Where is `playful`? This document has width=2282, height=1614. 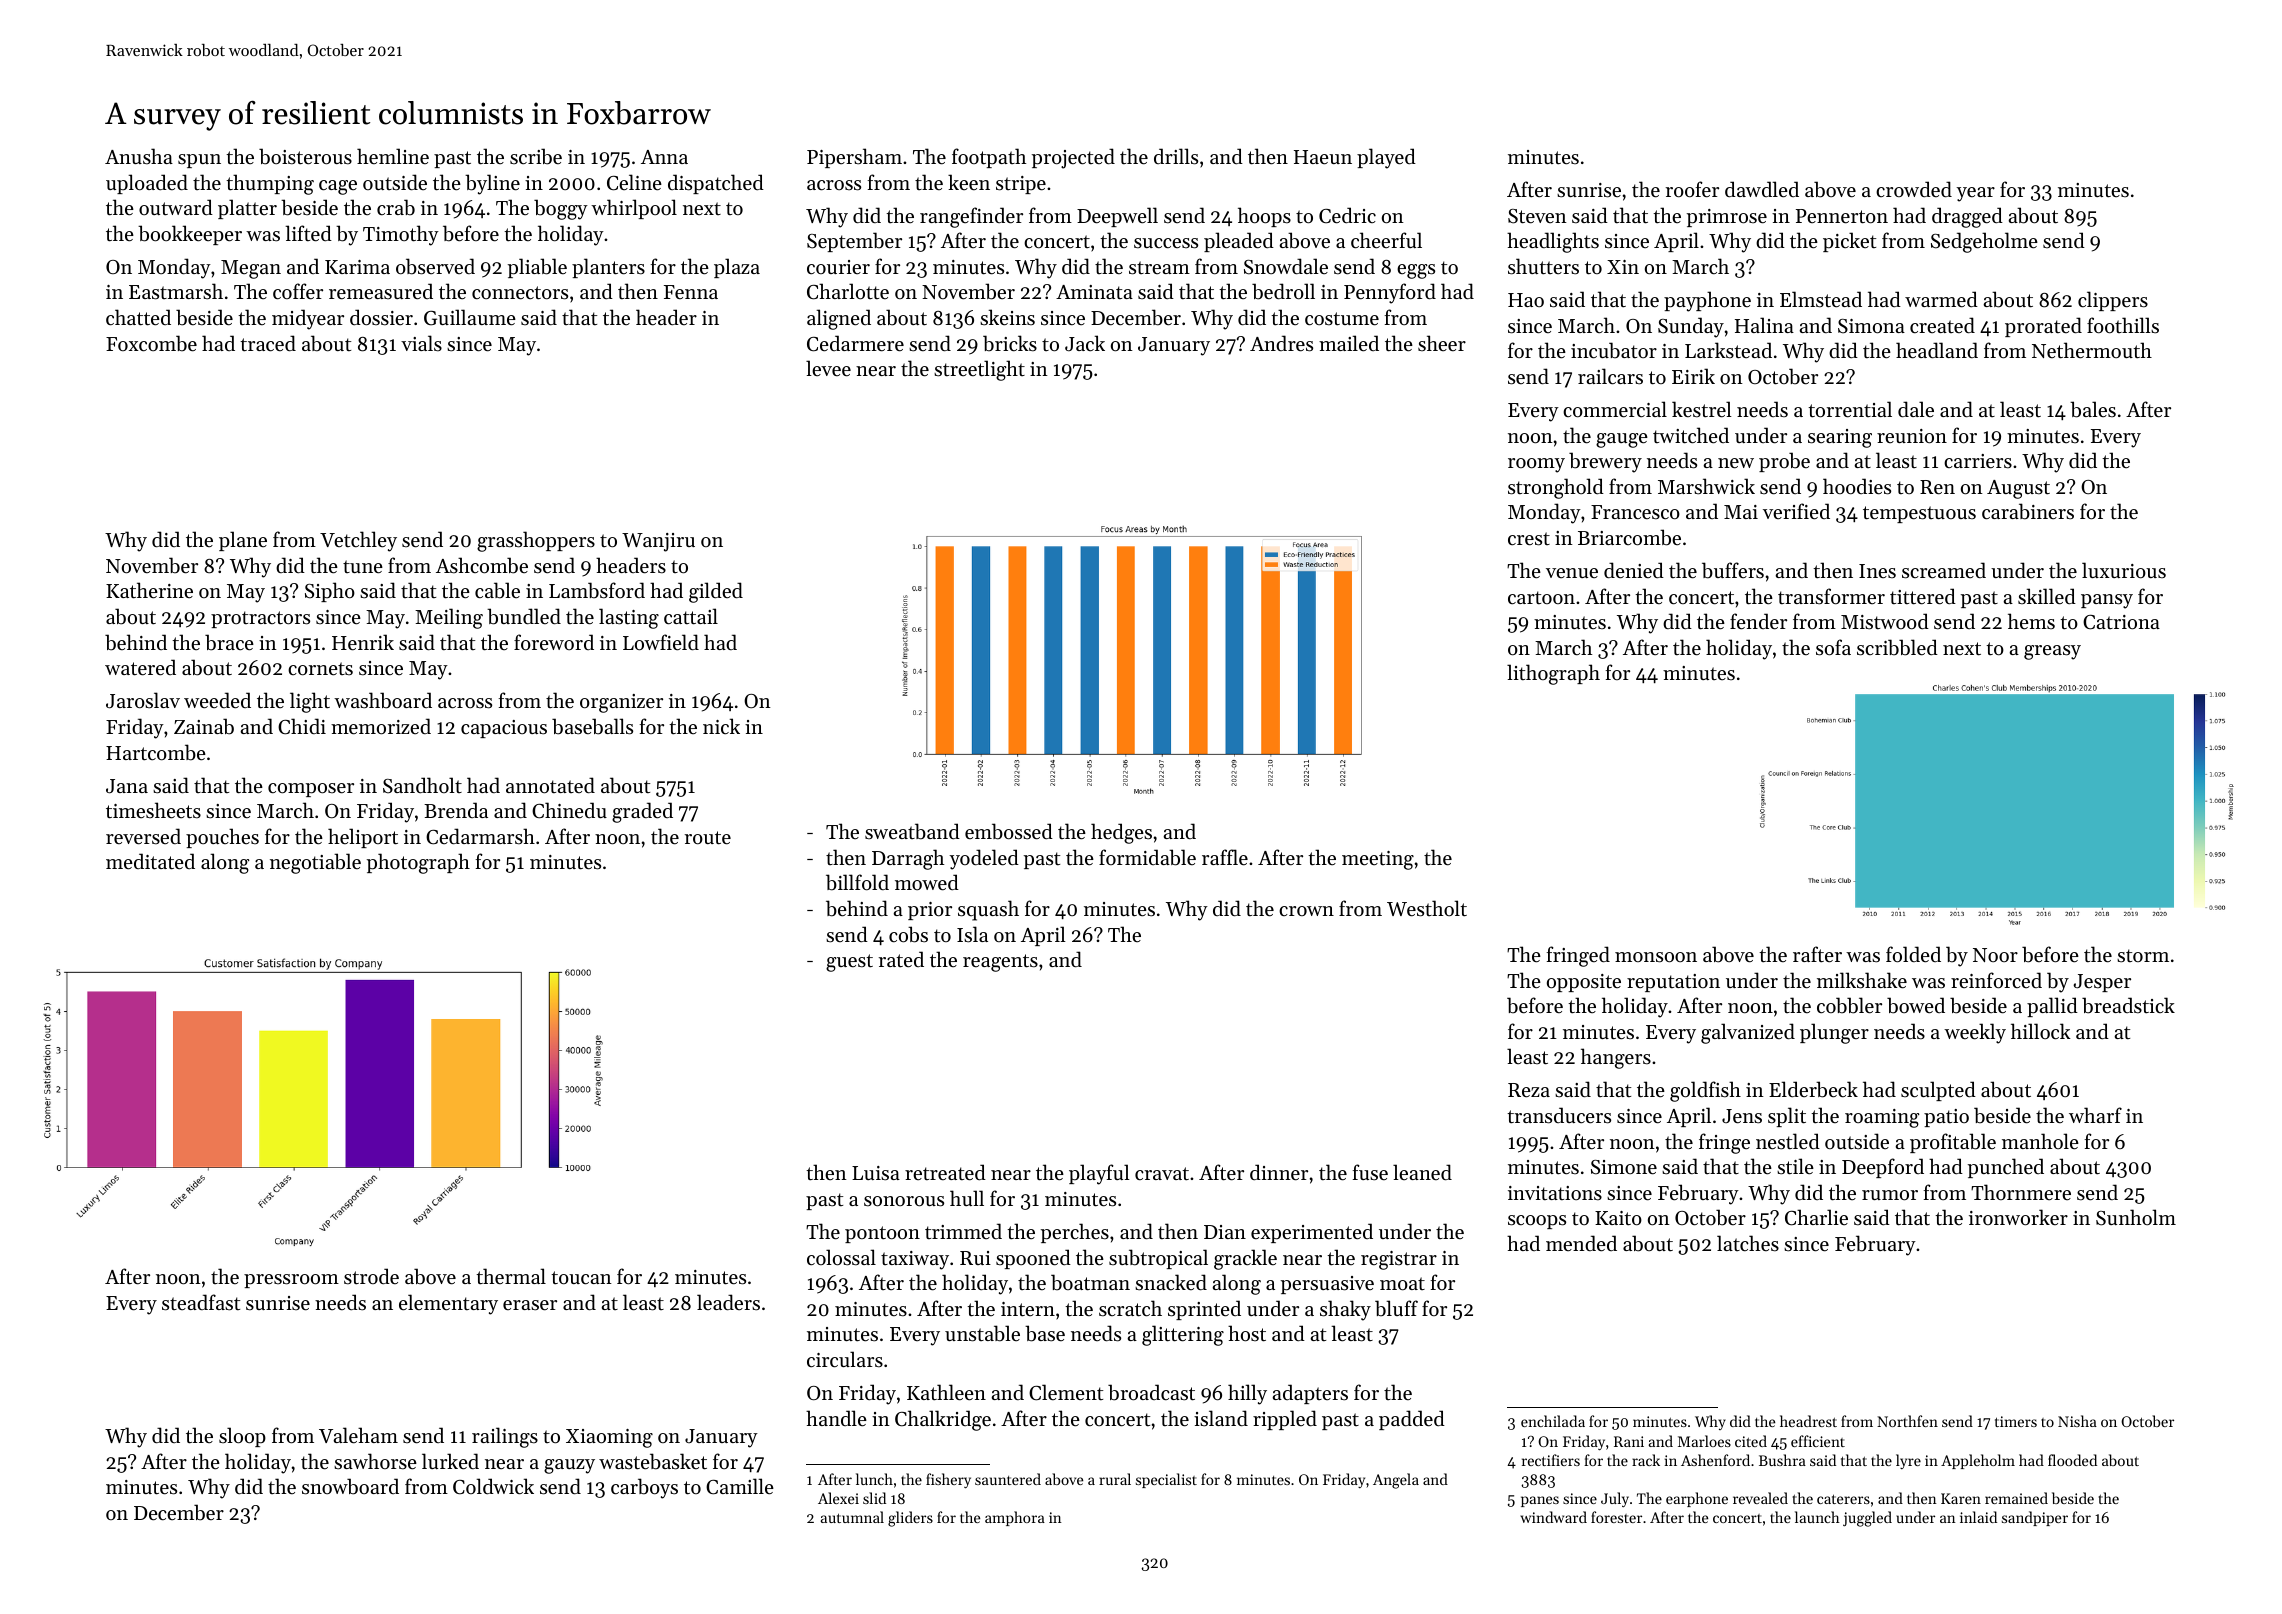
playful is located at coordinates (1099, 1174).
